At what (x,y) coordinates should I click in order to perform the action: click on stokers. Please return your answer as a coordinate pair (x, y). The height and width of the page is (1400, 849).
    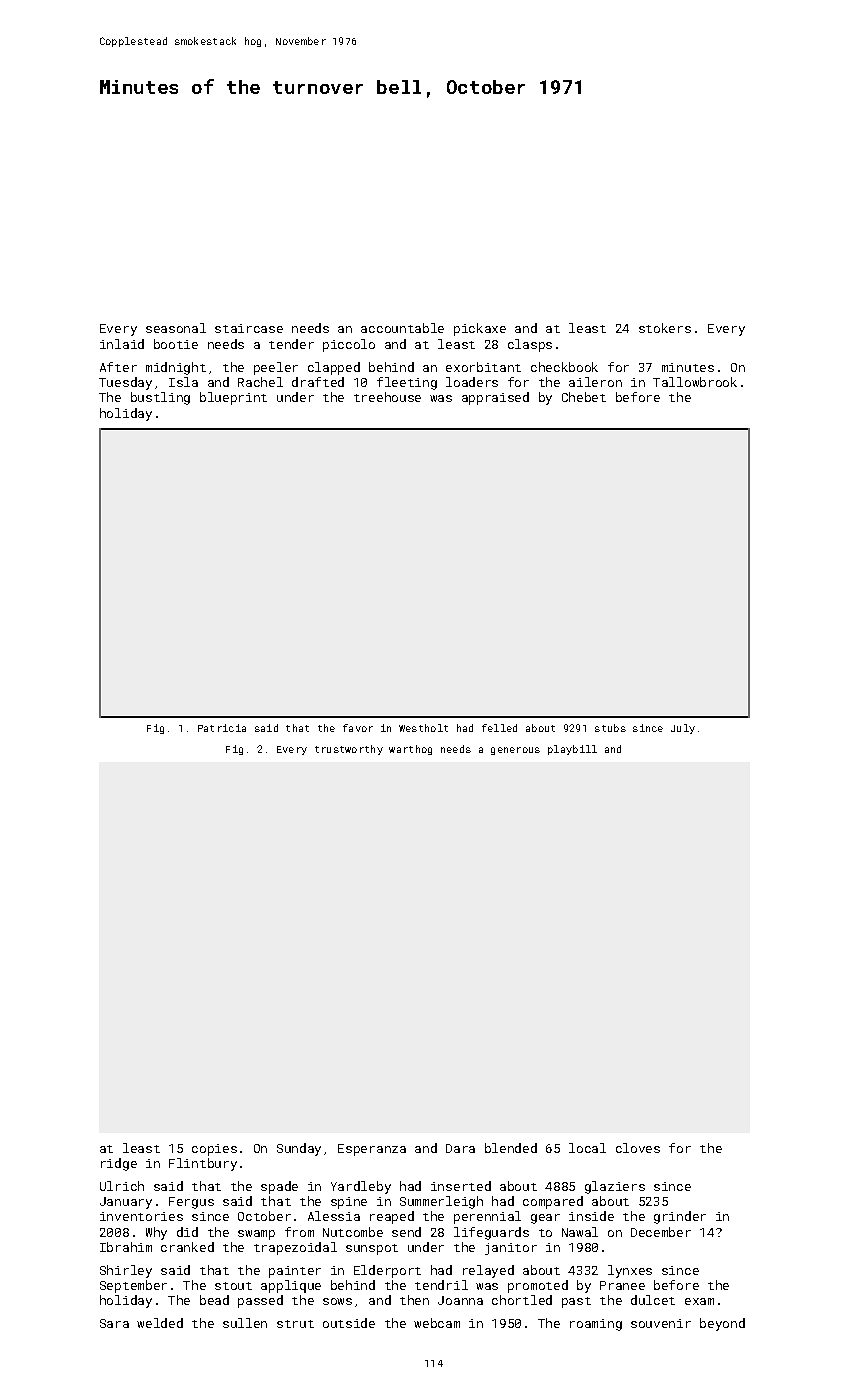
    Looking at the image, I should click on (665, 328).
